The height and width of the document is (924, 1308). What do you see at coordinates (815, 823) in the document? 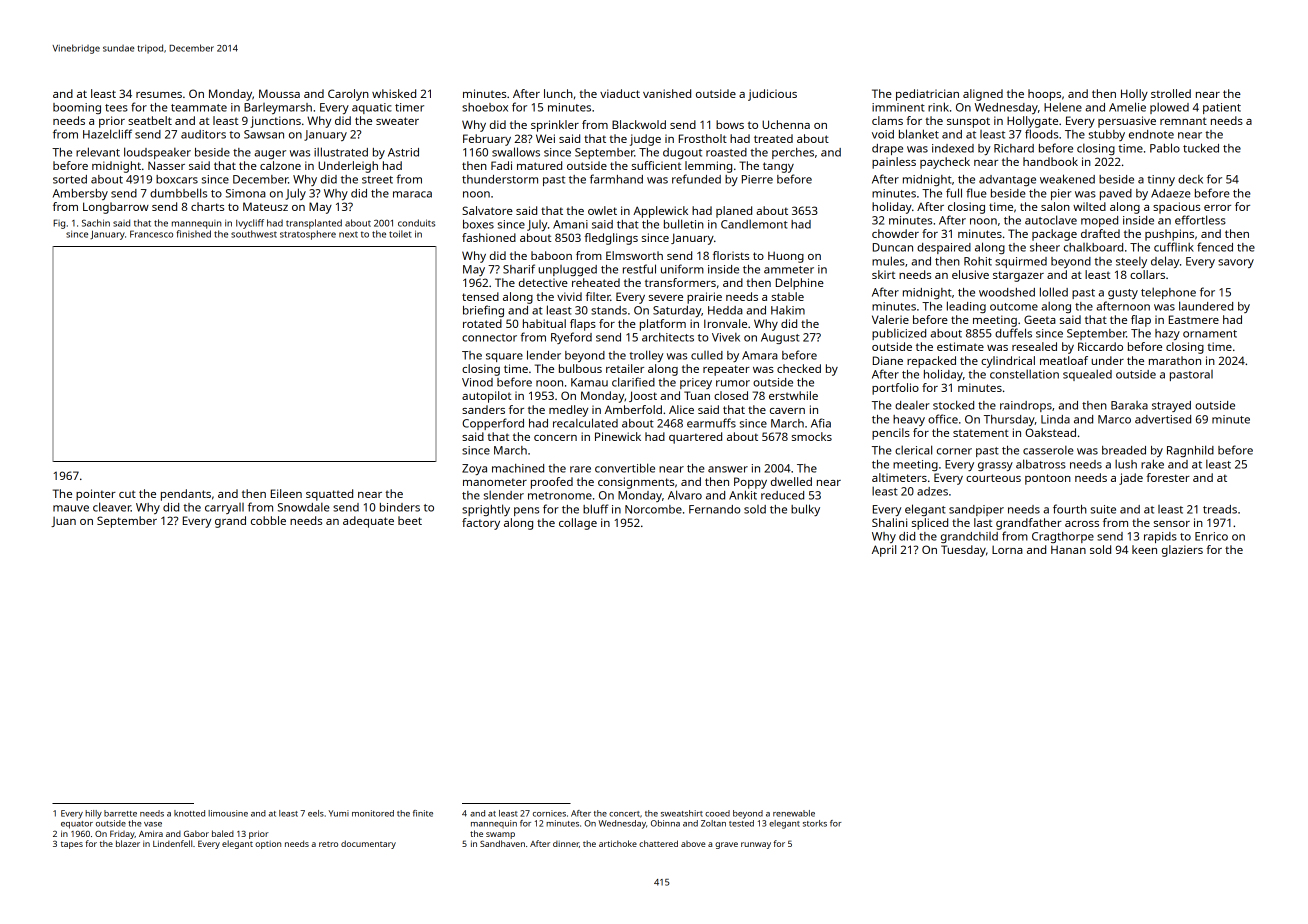
I see `storks` at bounding box center [815, 823].
